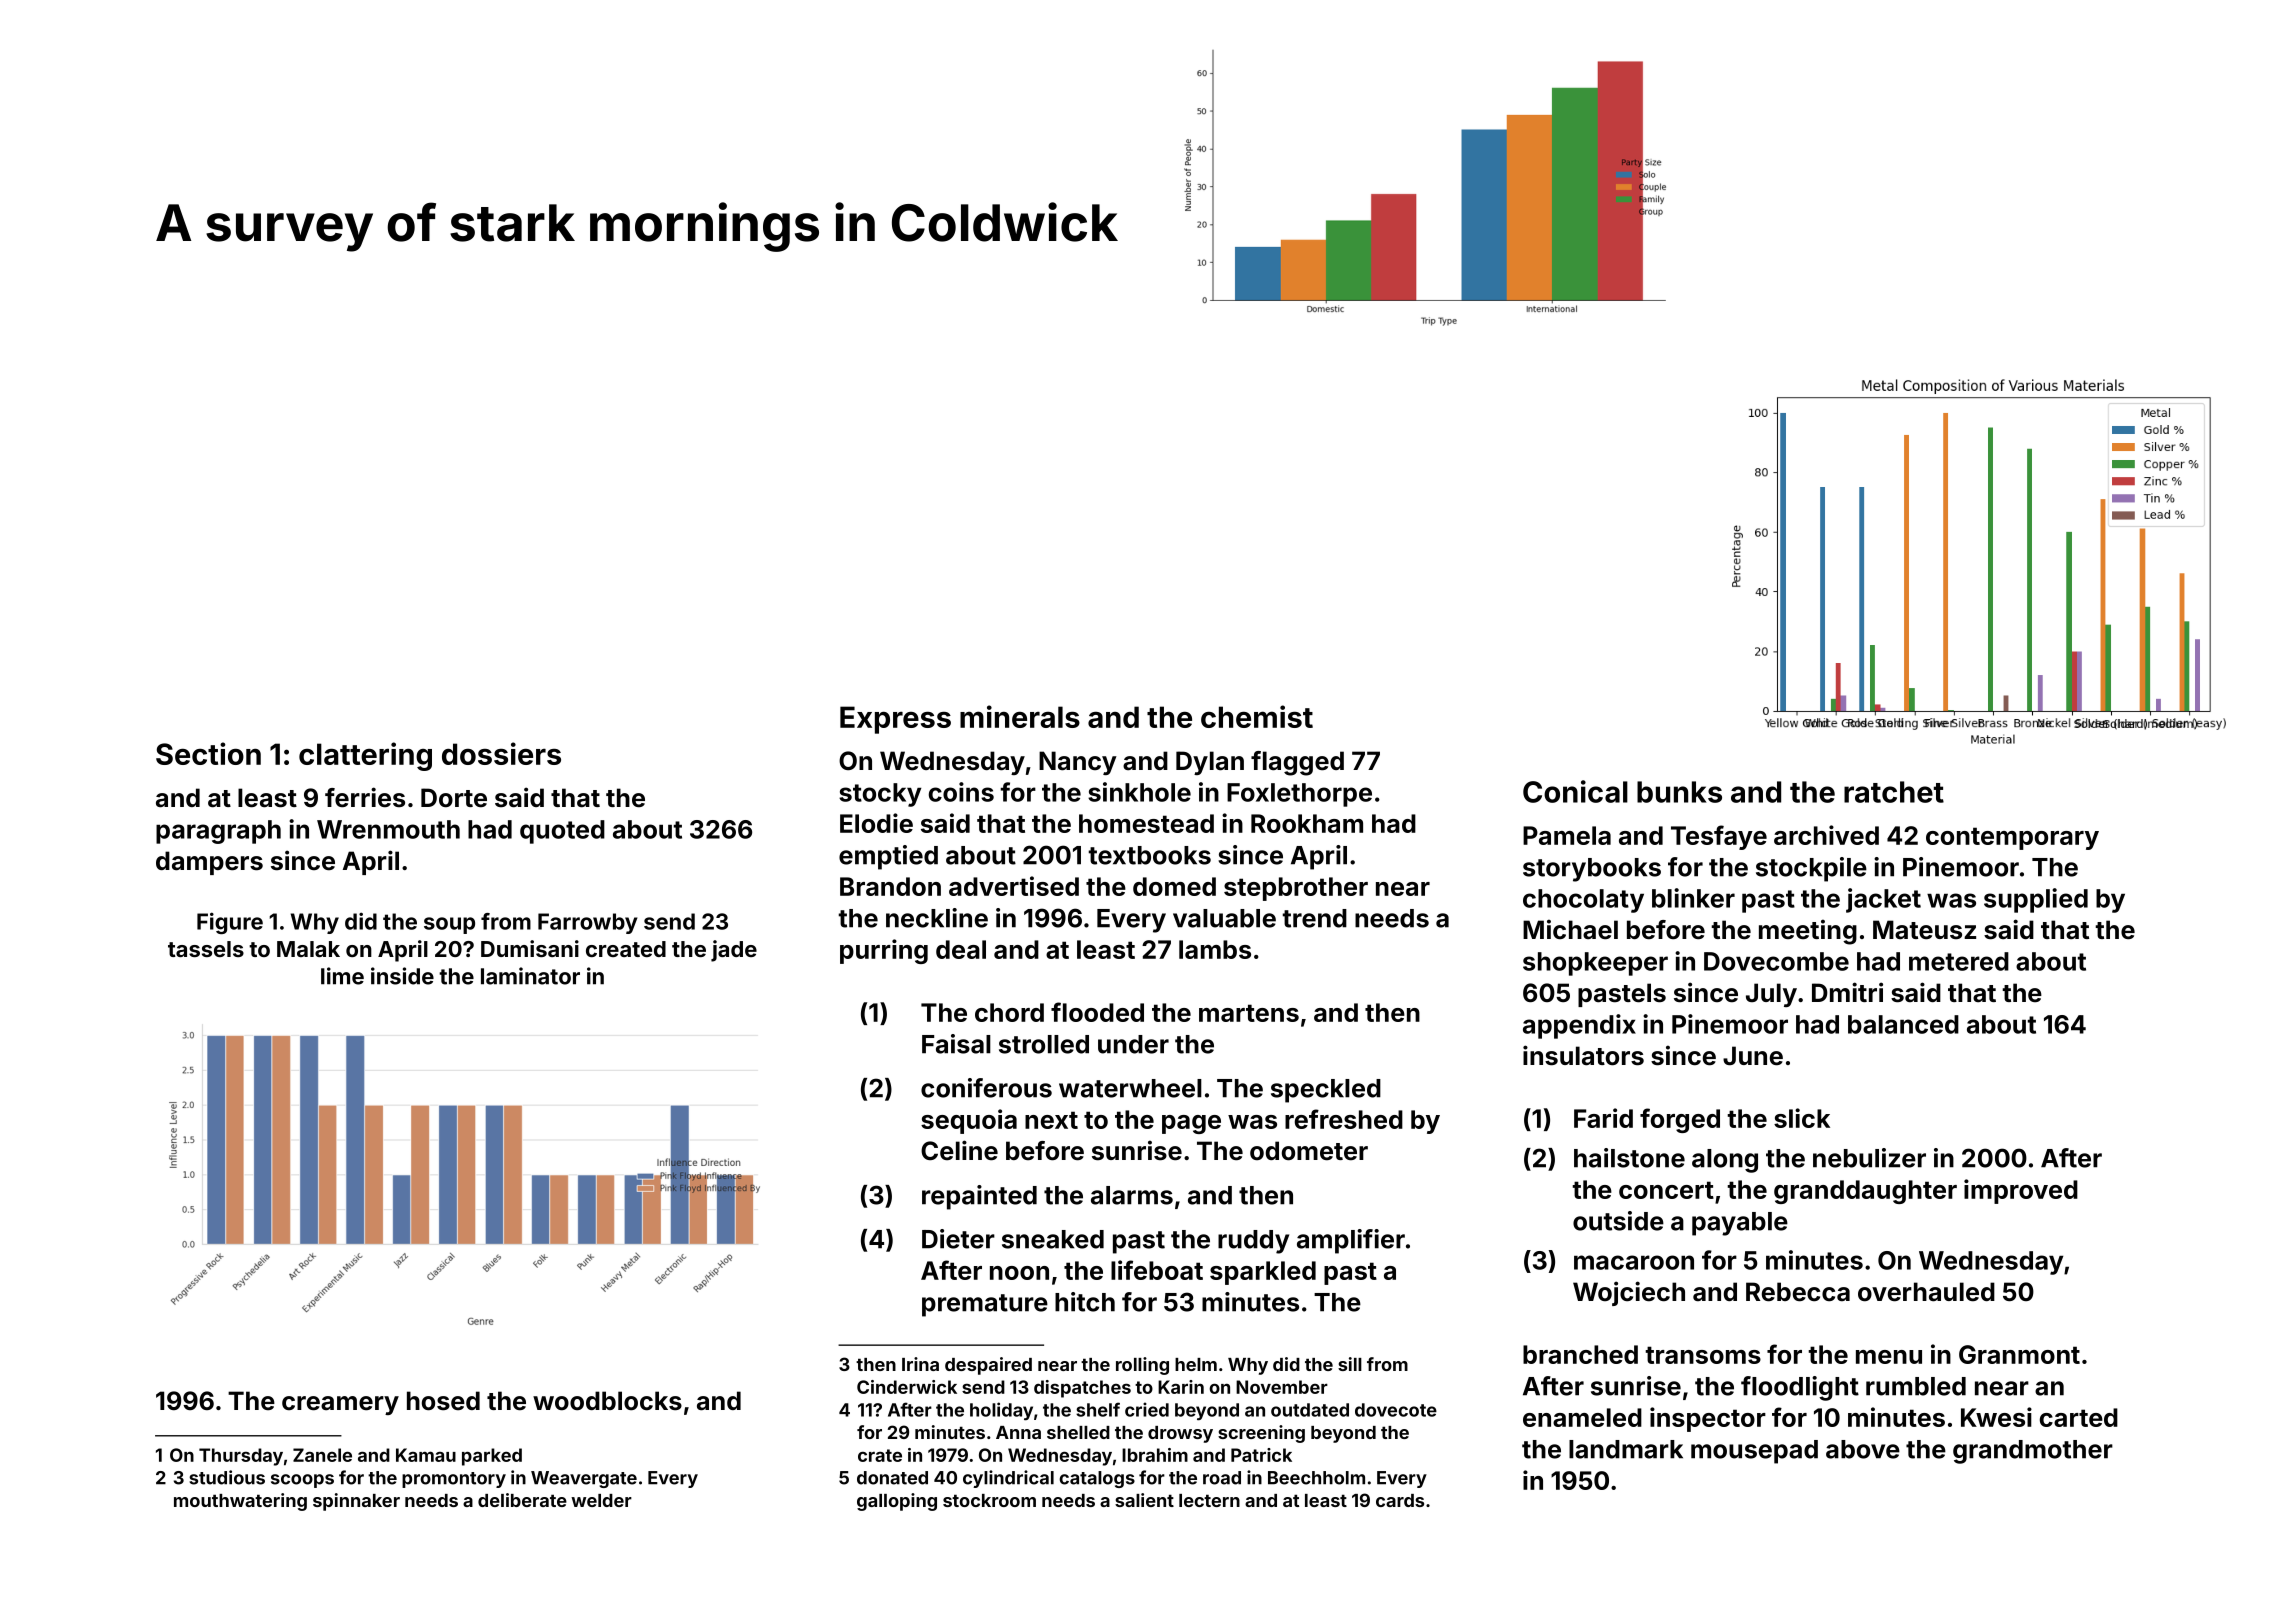  What do you see at coordinates (969, 1121) in the image?
I see `sequoia` at bounding box center [969, 1121].
